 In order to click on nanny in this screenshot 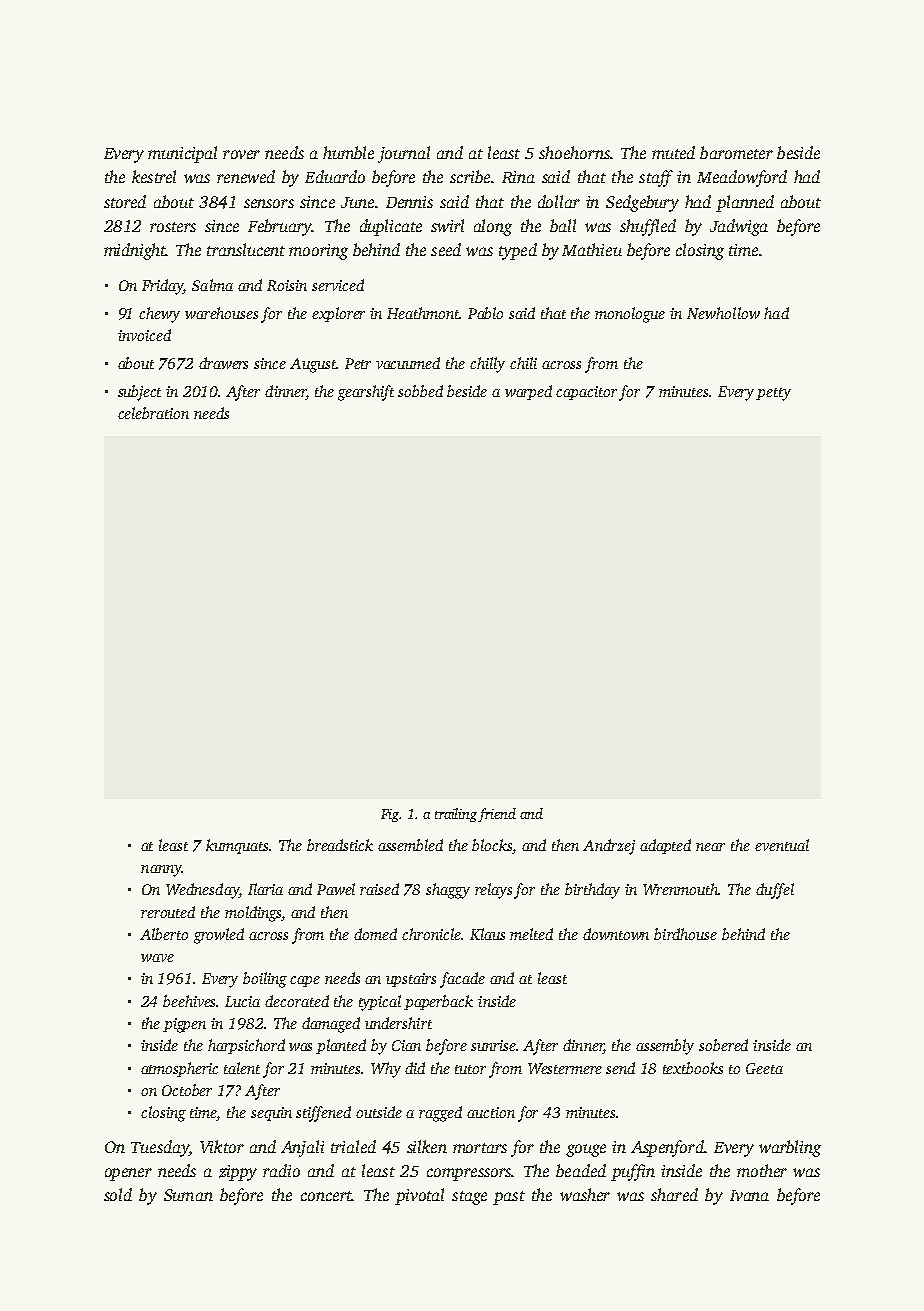, I will do `click(161, 871)`.
